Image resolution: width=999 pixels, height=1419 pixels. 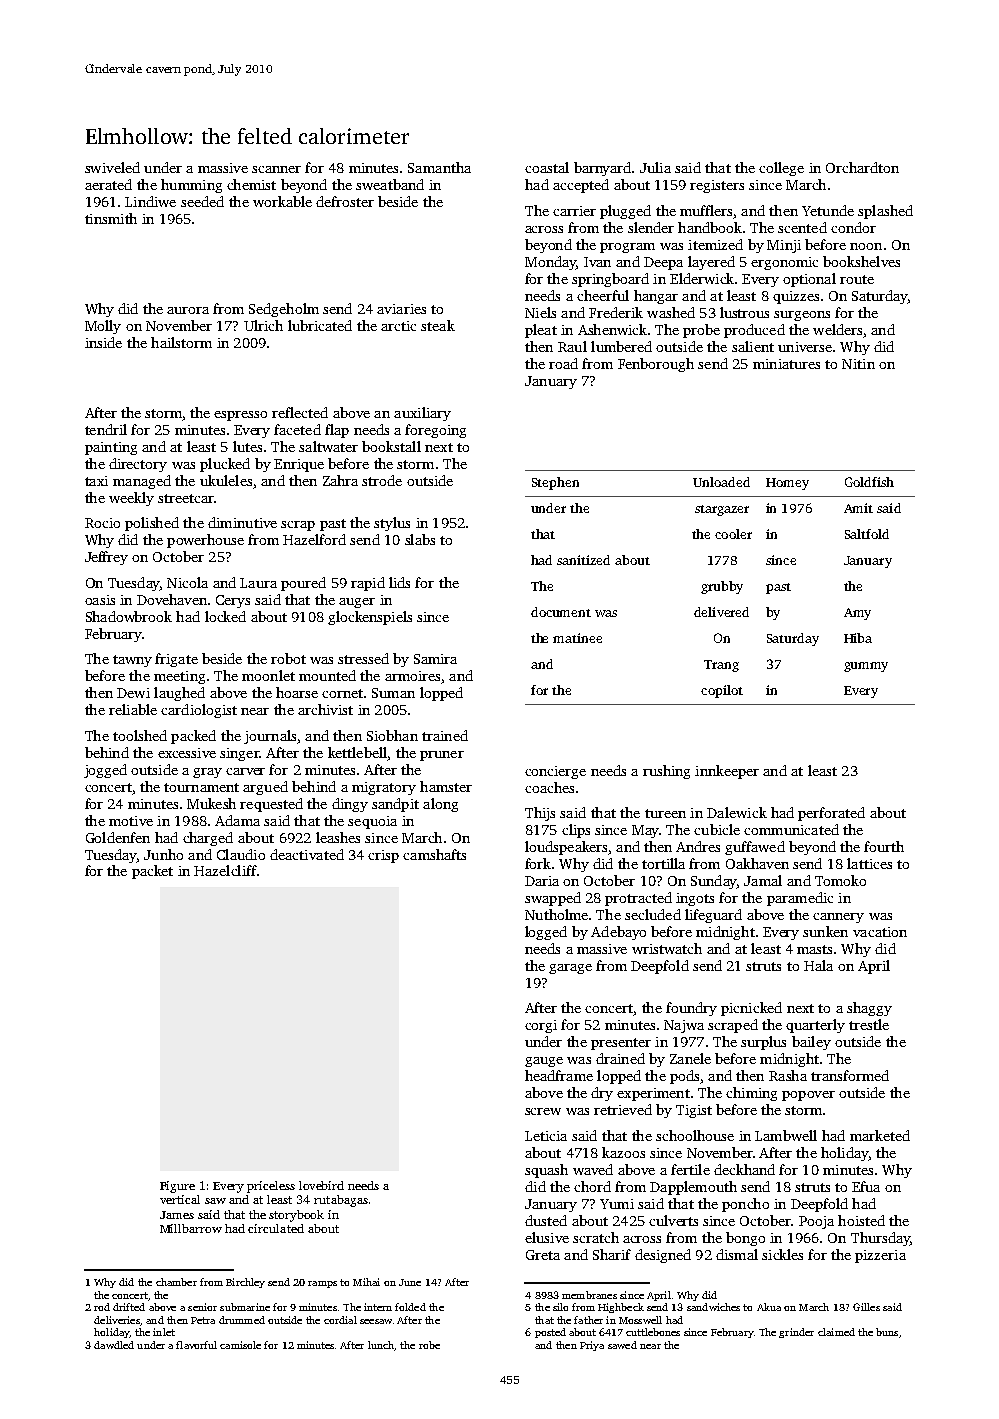 What do you see at coordinates (713, 916) in the screenshot?
I see `lifeguard` at bounding box center [713, 916].
